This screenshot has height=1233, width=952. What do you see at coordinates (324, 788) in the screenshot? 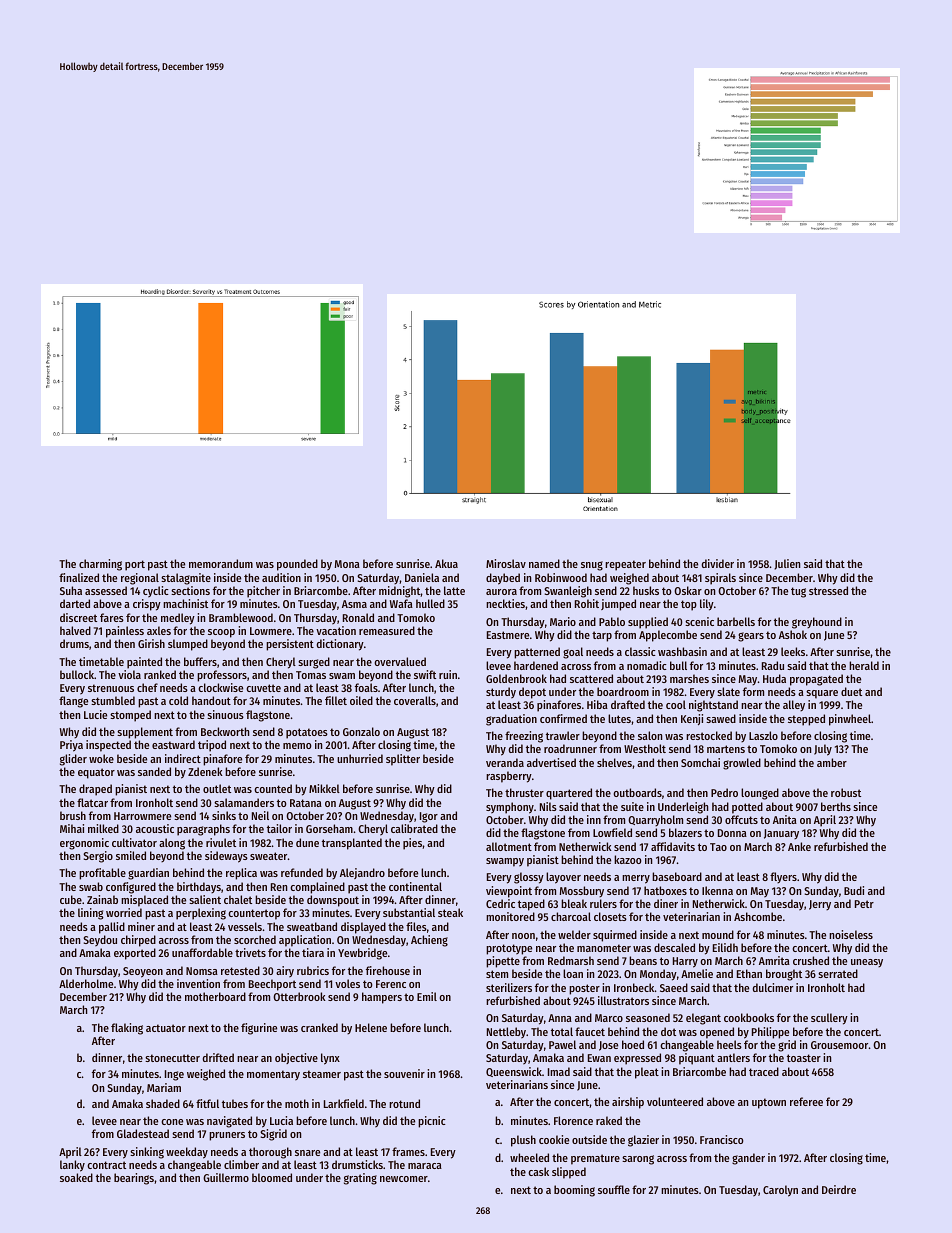
I see `Mikkel` at bounding box center [324, 788].
